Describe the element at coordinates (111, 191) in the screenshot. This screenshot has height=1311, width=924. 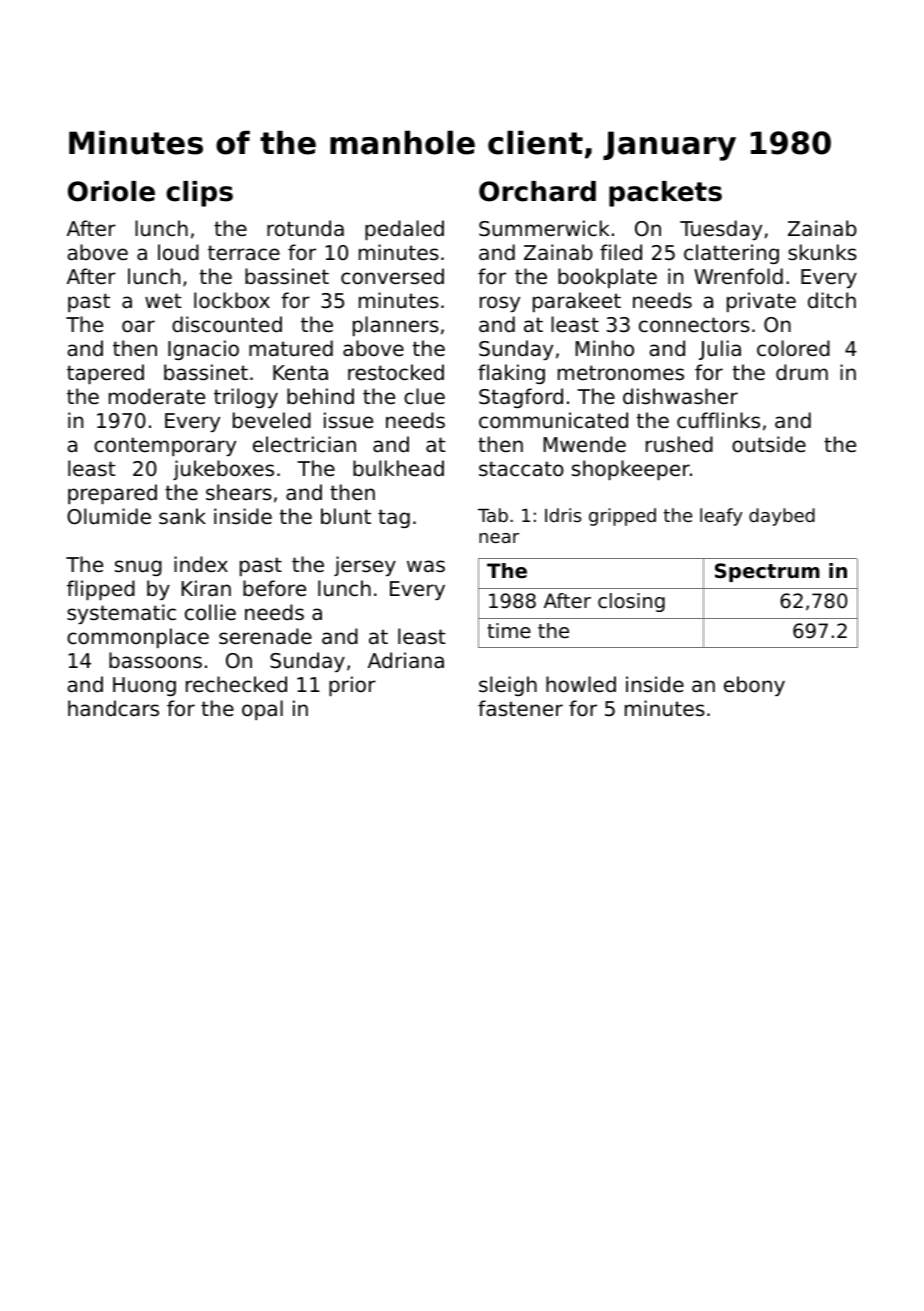
I see `Oriole` at that location.
